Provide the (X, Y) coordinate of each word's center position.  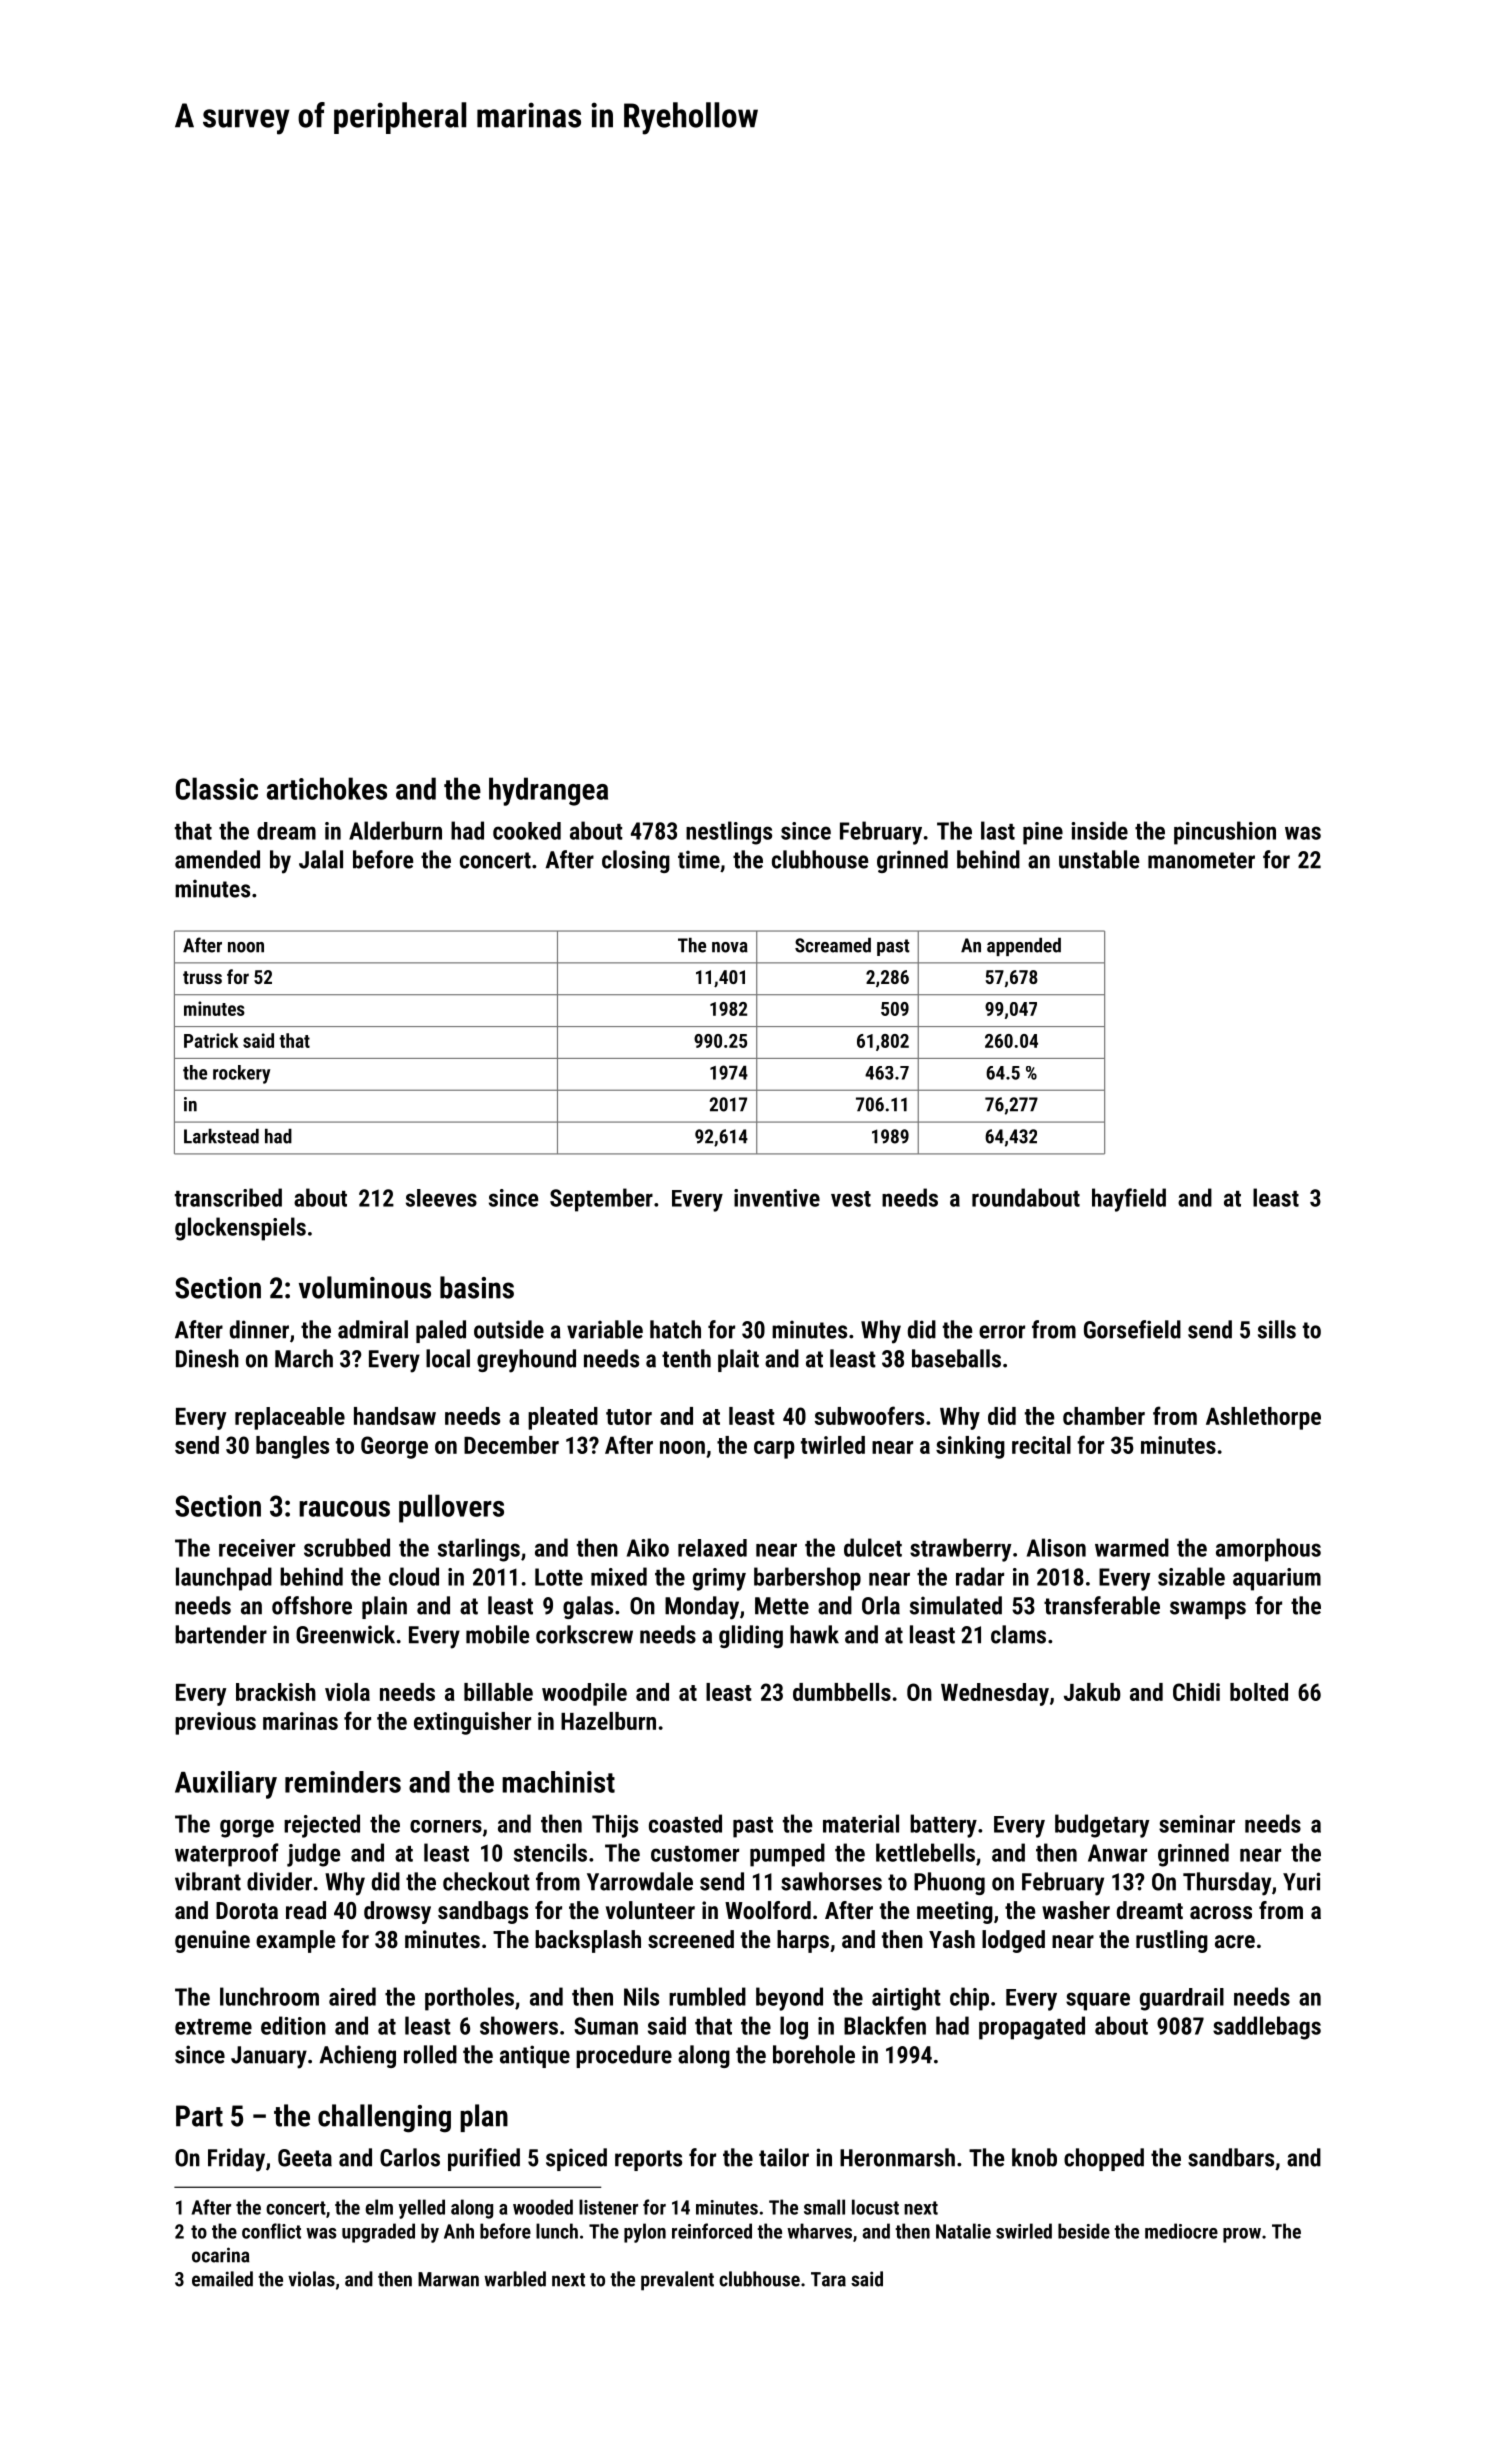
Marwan (448, 2279)
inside (1099, 830)
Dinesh (207, 1358)
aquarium (1277, 1579)
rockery (241, 1074)
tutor (629, 1417)
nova (730, 947)
